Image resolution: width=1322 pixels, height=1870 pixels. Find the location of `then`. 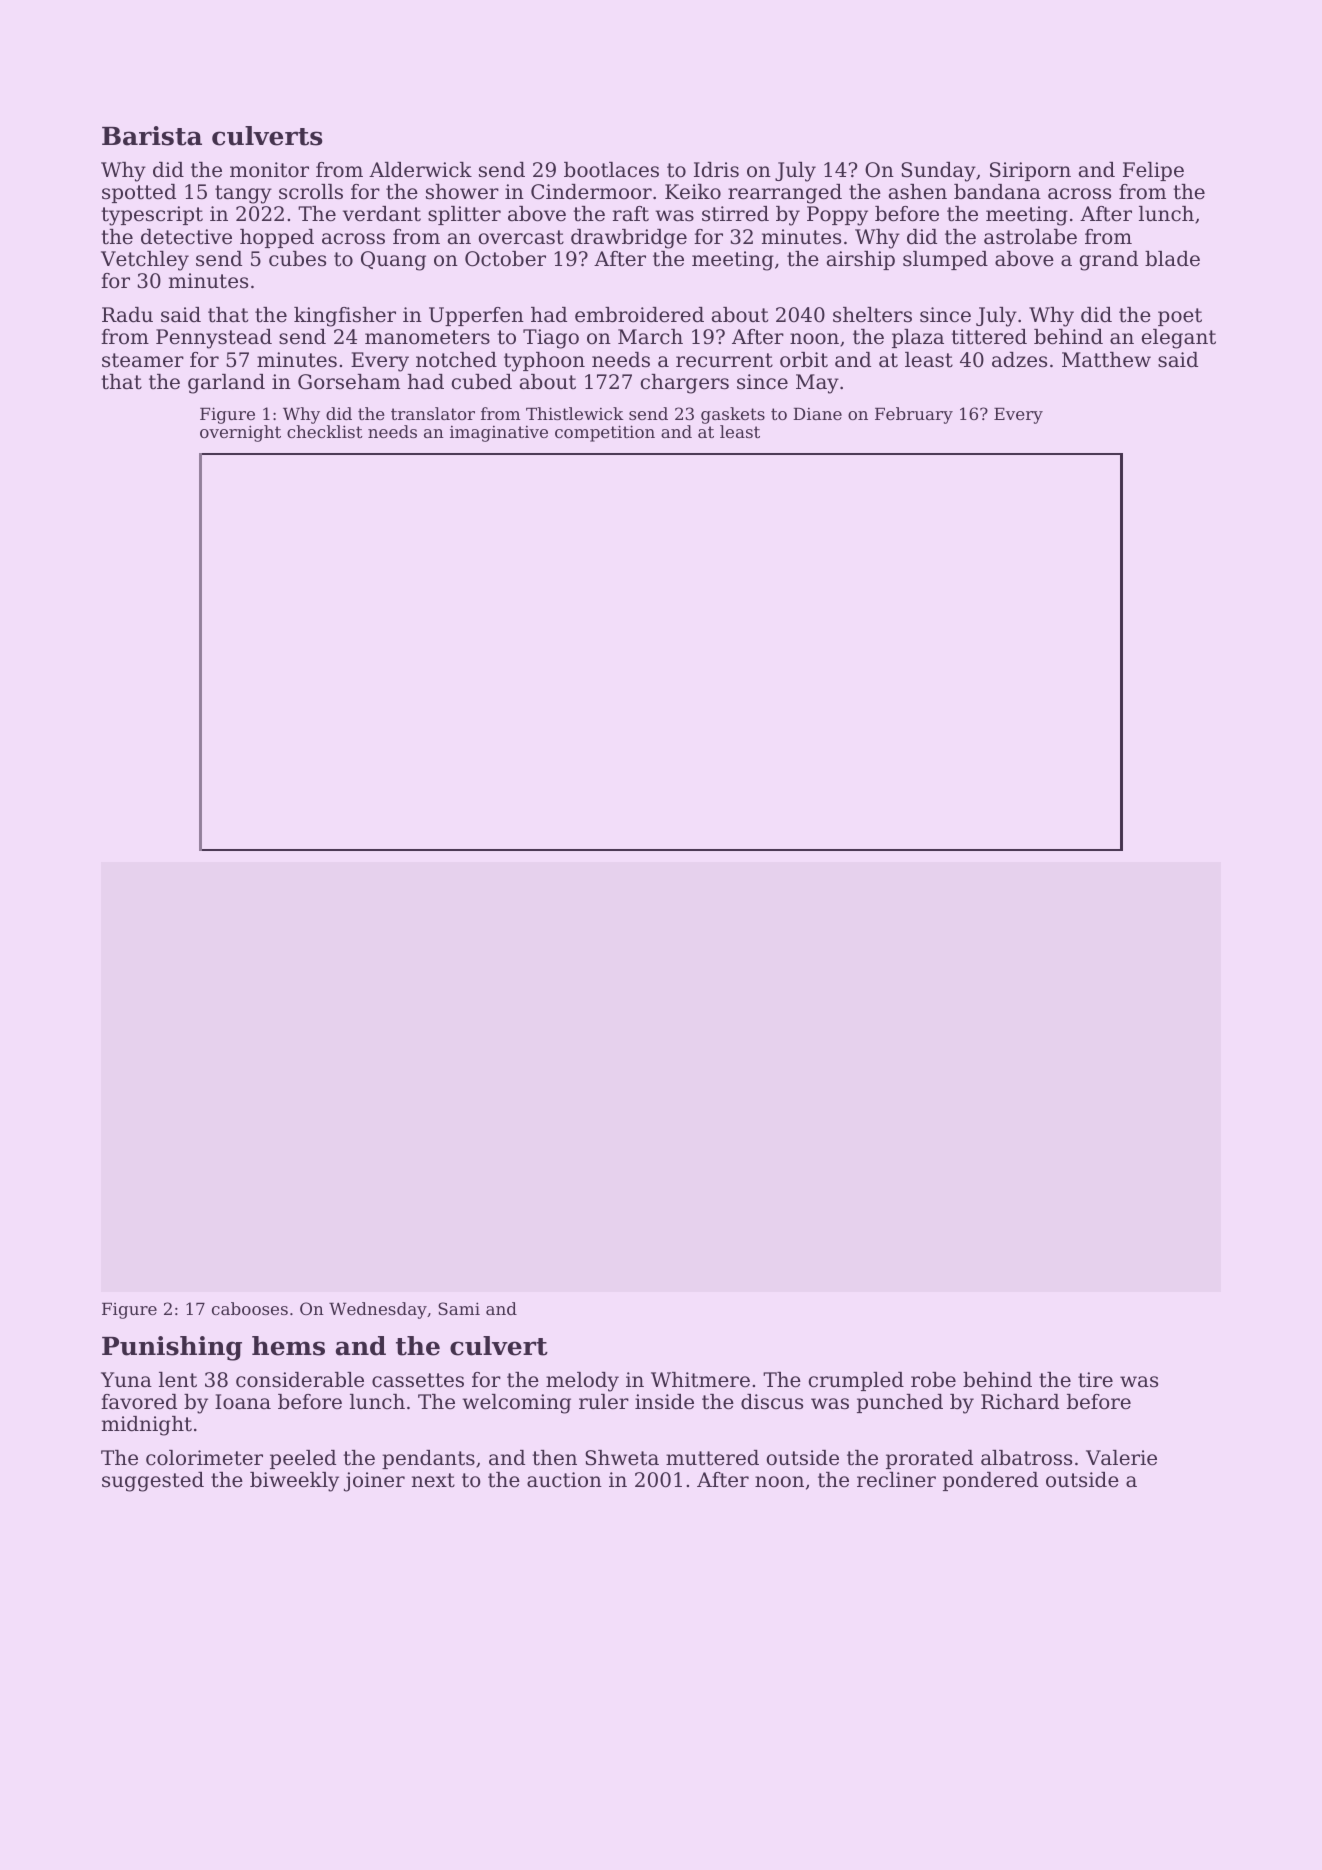

then is located at coordinates (554, 1457).
